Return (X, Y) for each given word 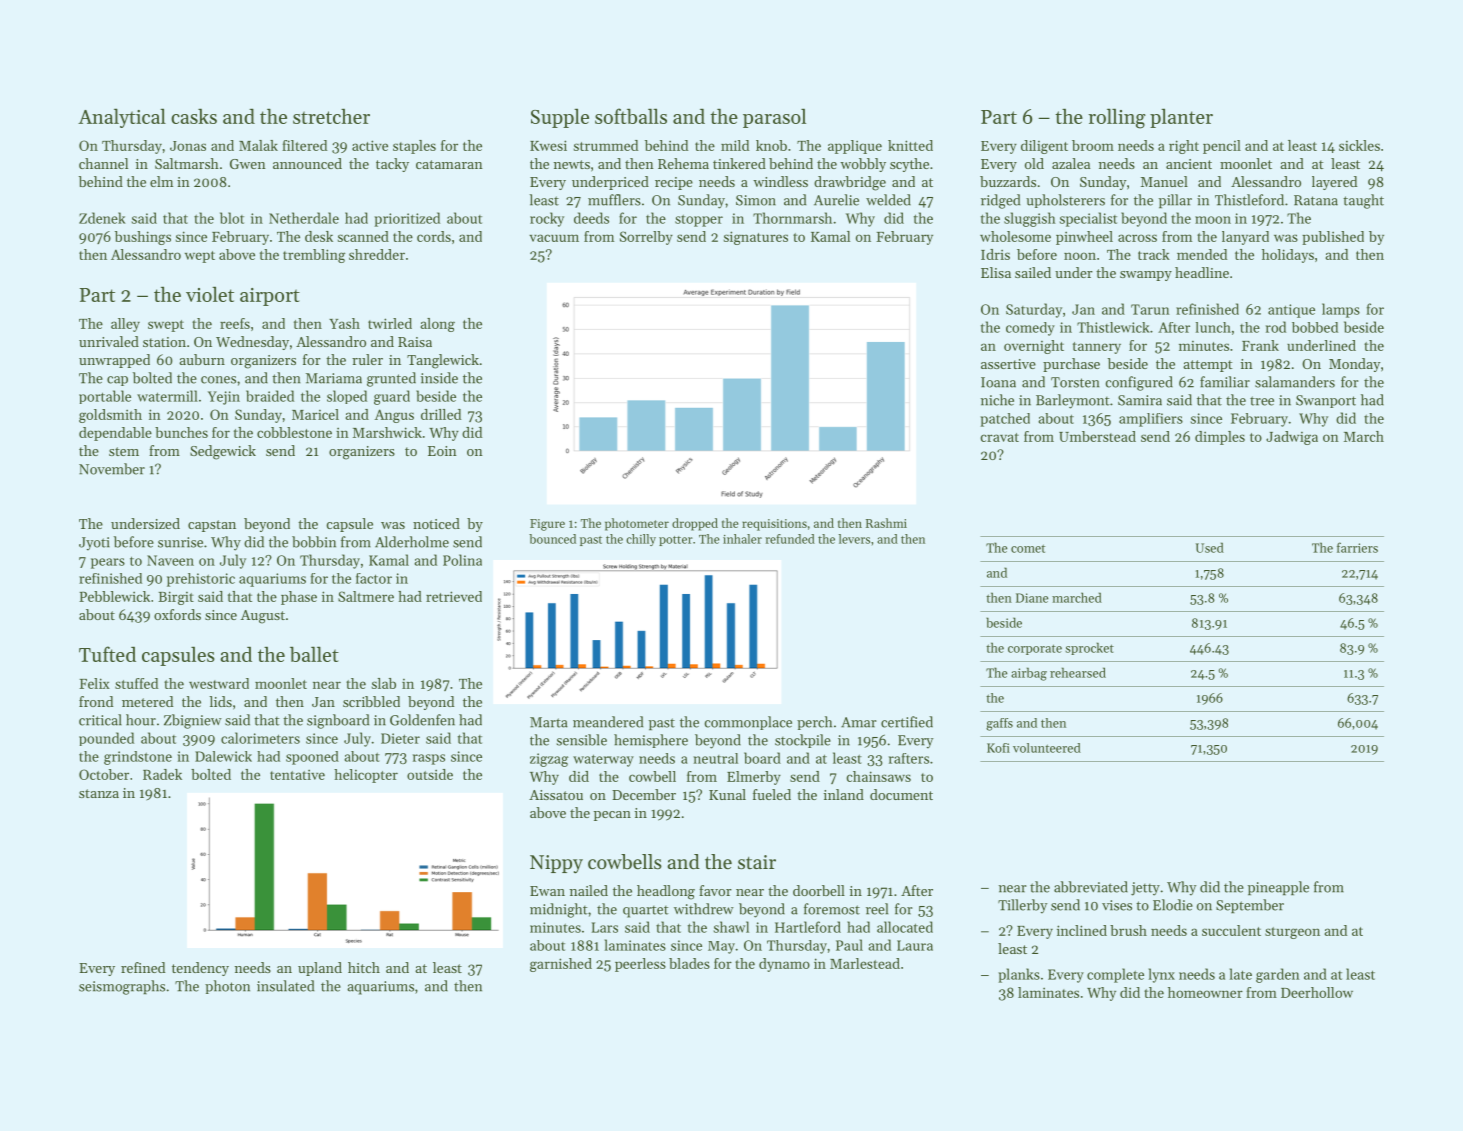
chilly (641, 540)
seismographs (122, 987)
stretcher (331, 116)
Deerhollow (1317, 992)
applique (855, 147)
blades (689, 963)
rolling (1117, 118)
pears (108, 563)
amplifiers (1151, 420)
